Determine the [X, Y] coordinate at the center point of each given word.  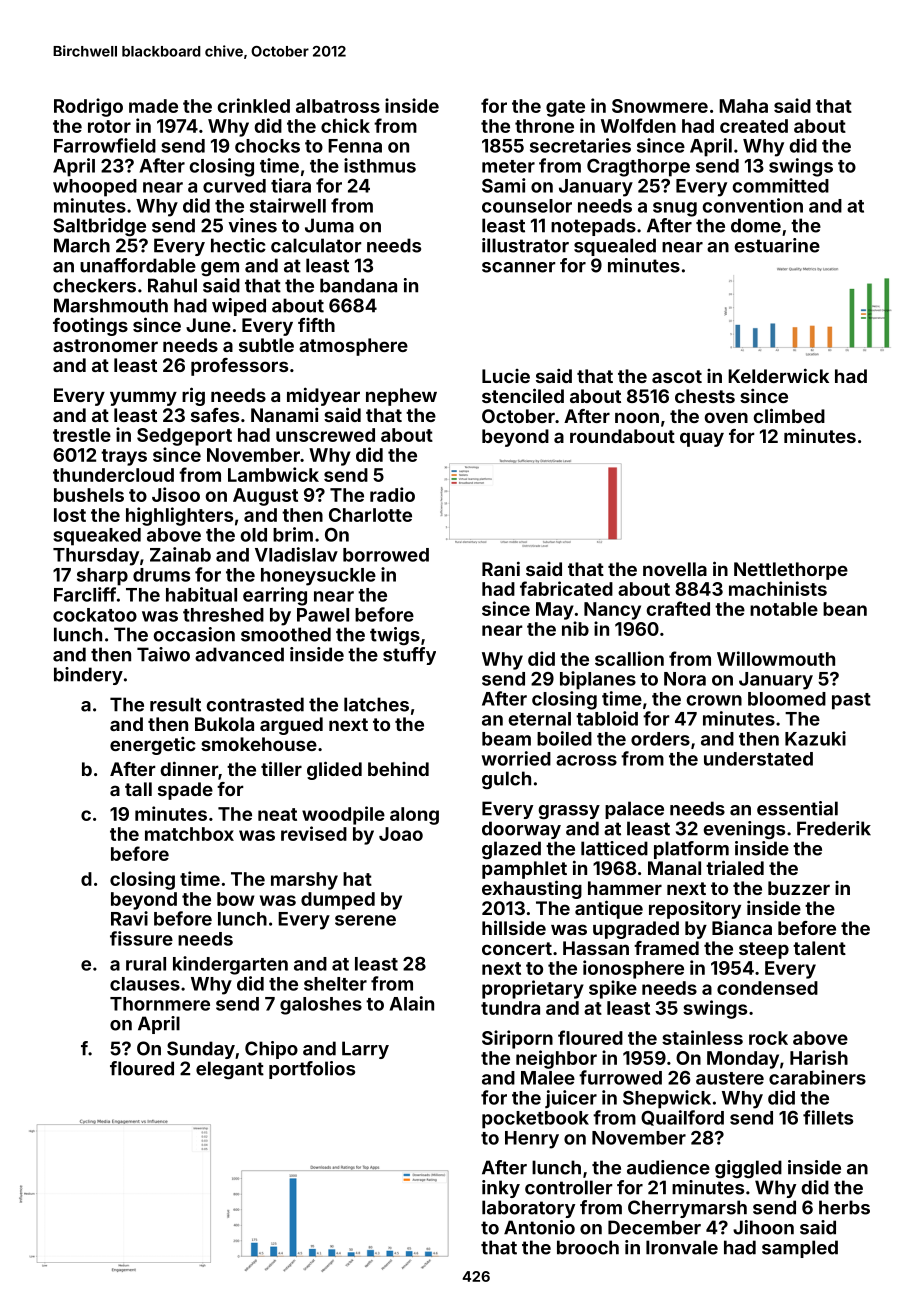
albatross [338, 106]
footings [90, 327]
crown [714, 700]
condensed [767, 988]
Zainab [180, 554]
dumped [338, 901]
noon [637, 417]
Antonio [539, 1227]
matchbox [189, 834]
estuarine [777, 245]
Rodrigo [88, 107]
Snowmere [660, 106]
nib [575, 628]
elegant [230, 1070]
